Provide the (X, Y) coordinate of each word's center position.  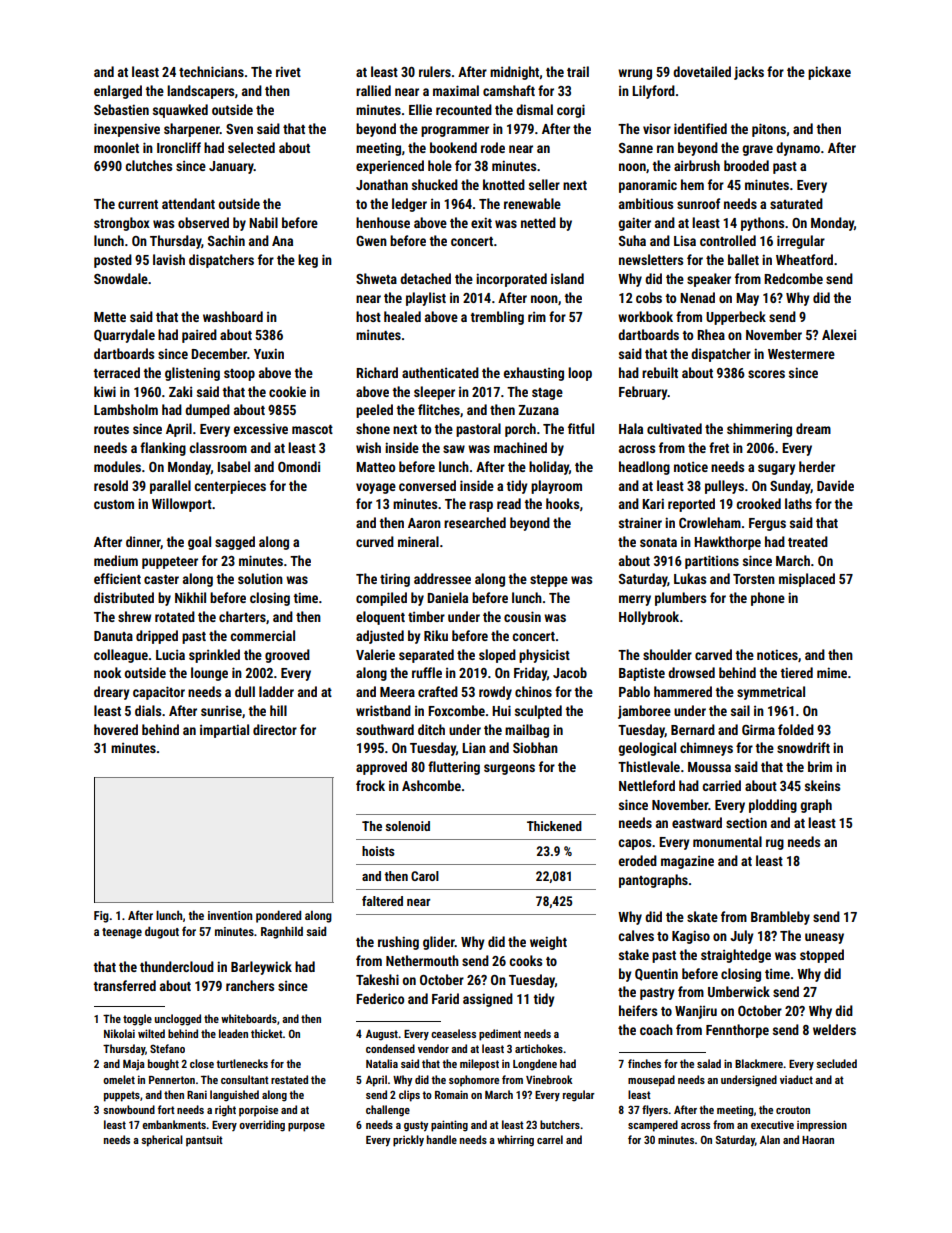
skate (702, 916)
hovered (116, 729)
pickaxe (829, 73)
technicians (211, 71)
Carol (425, 876)
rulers (435, 71)
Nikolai (119, 1033)
